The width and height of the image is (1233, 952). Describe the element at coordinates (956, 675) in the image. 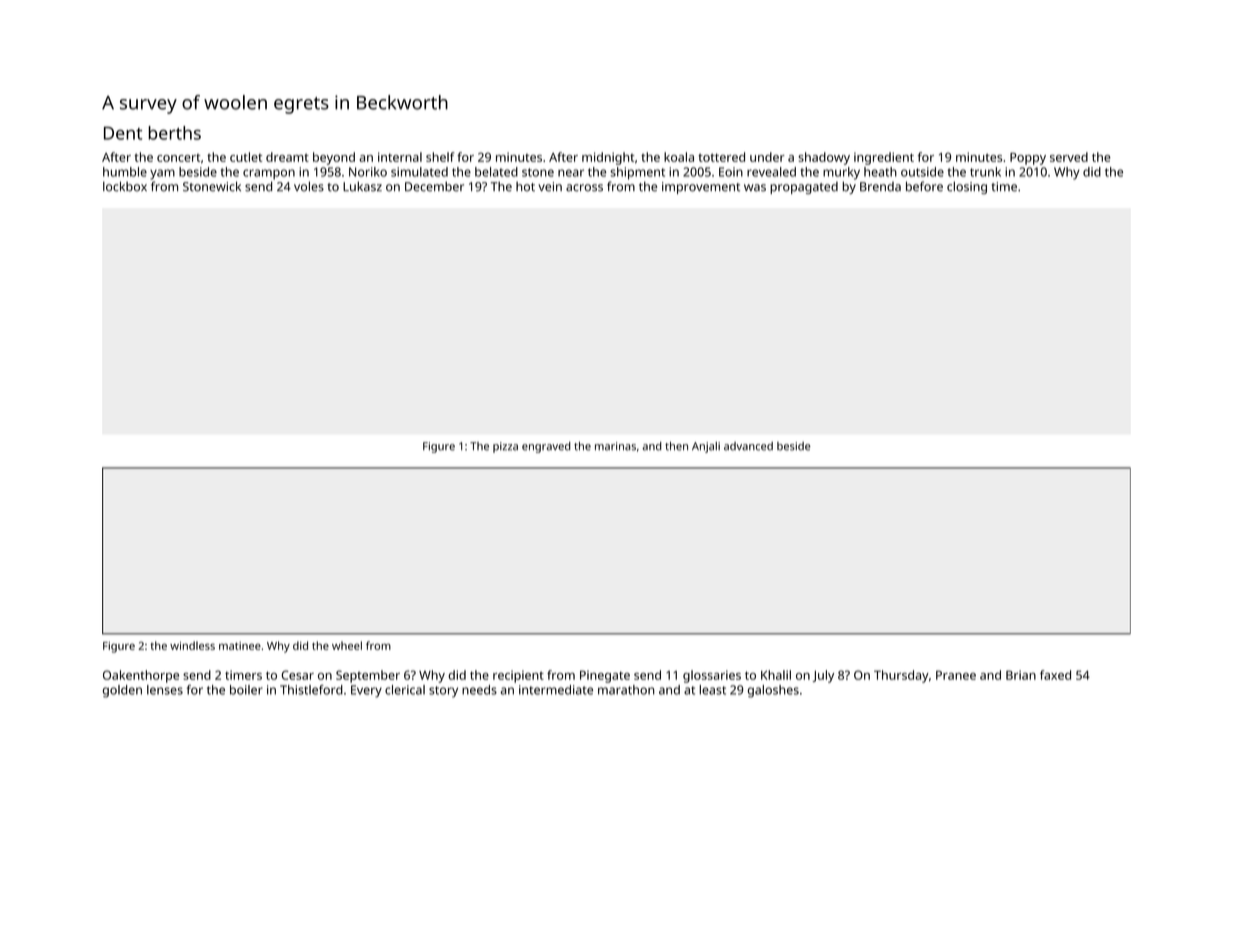

I see `Pranee` at that location.
